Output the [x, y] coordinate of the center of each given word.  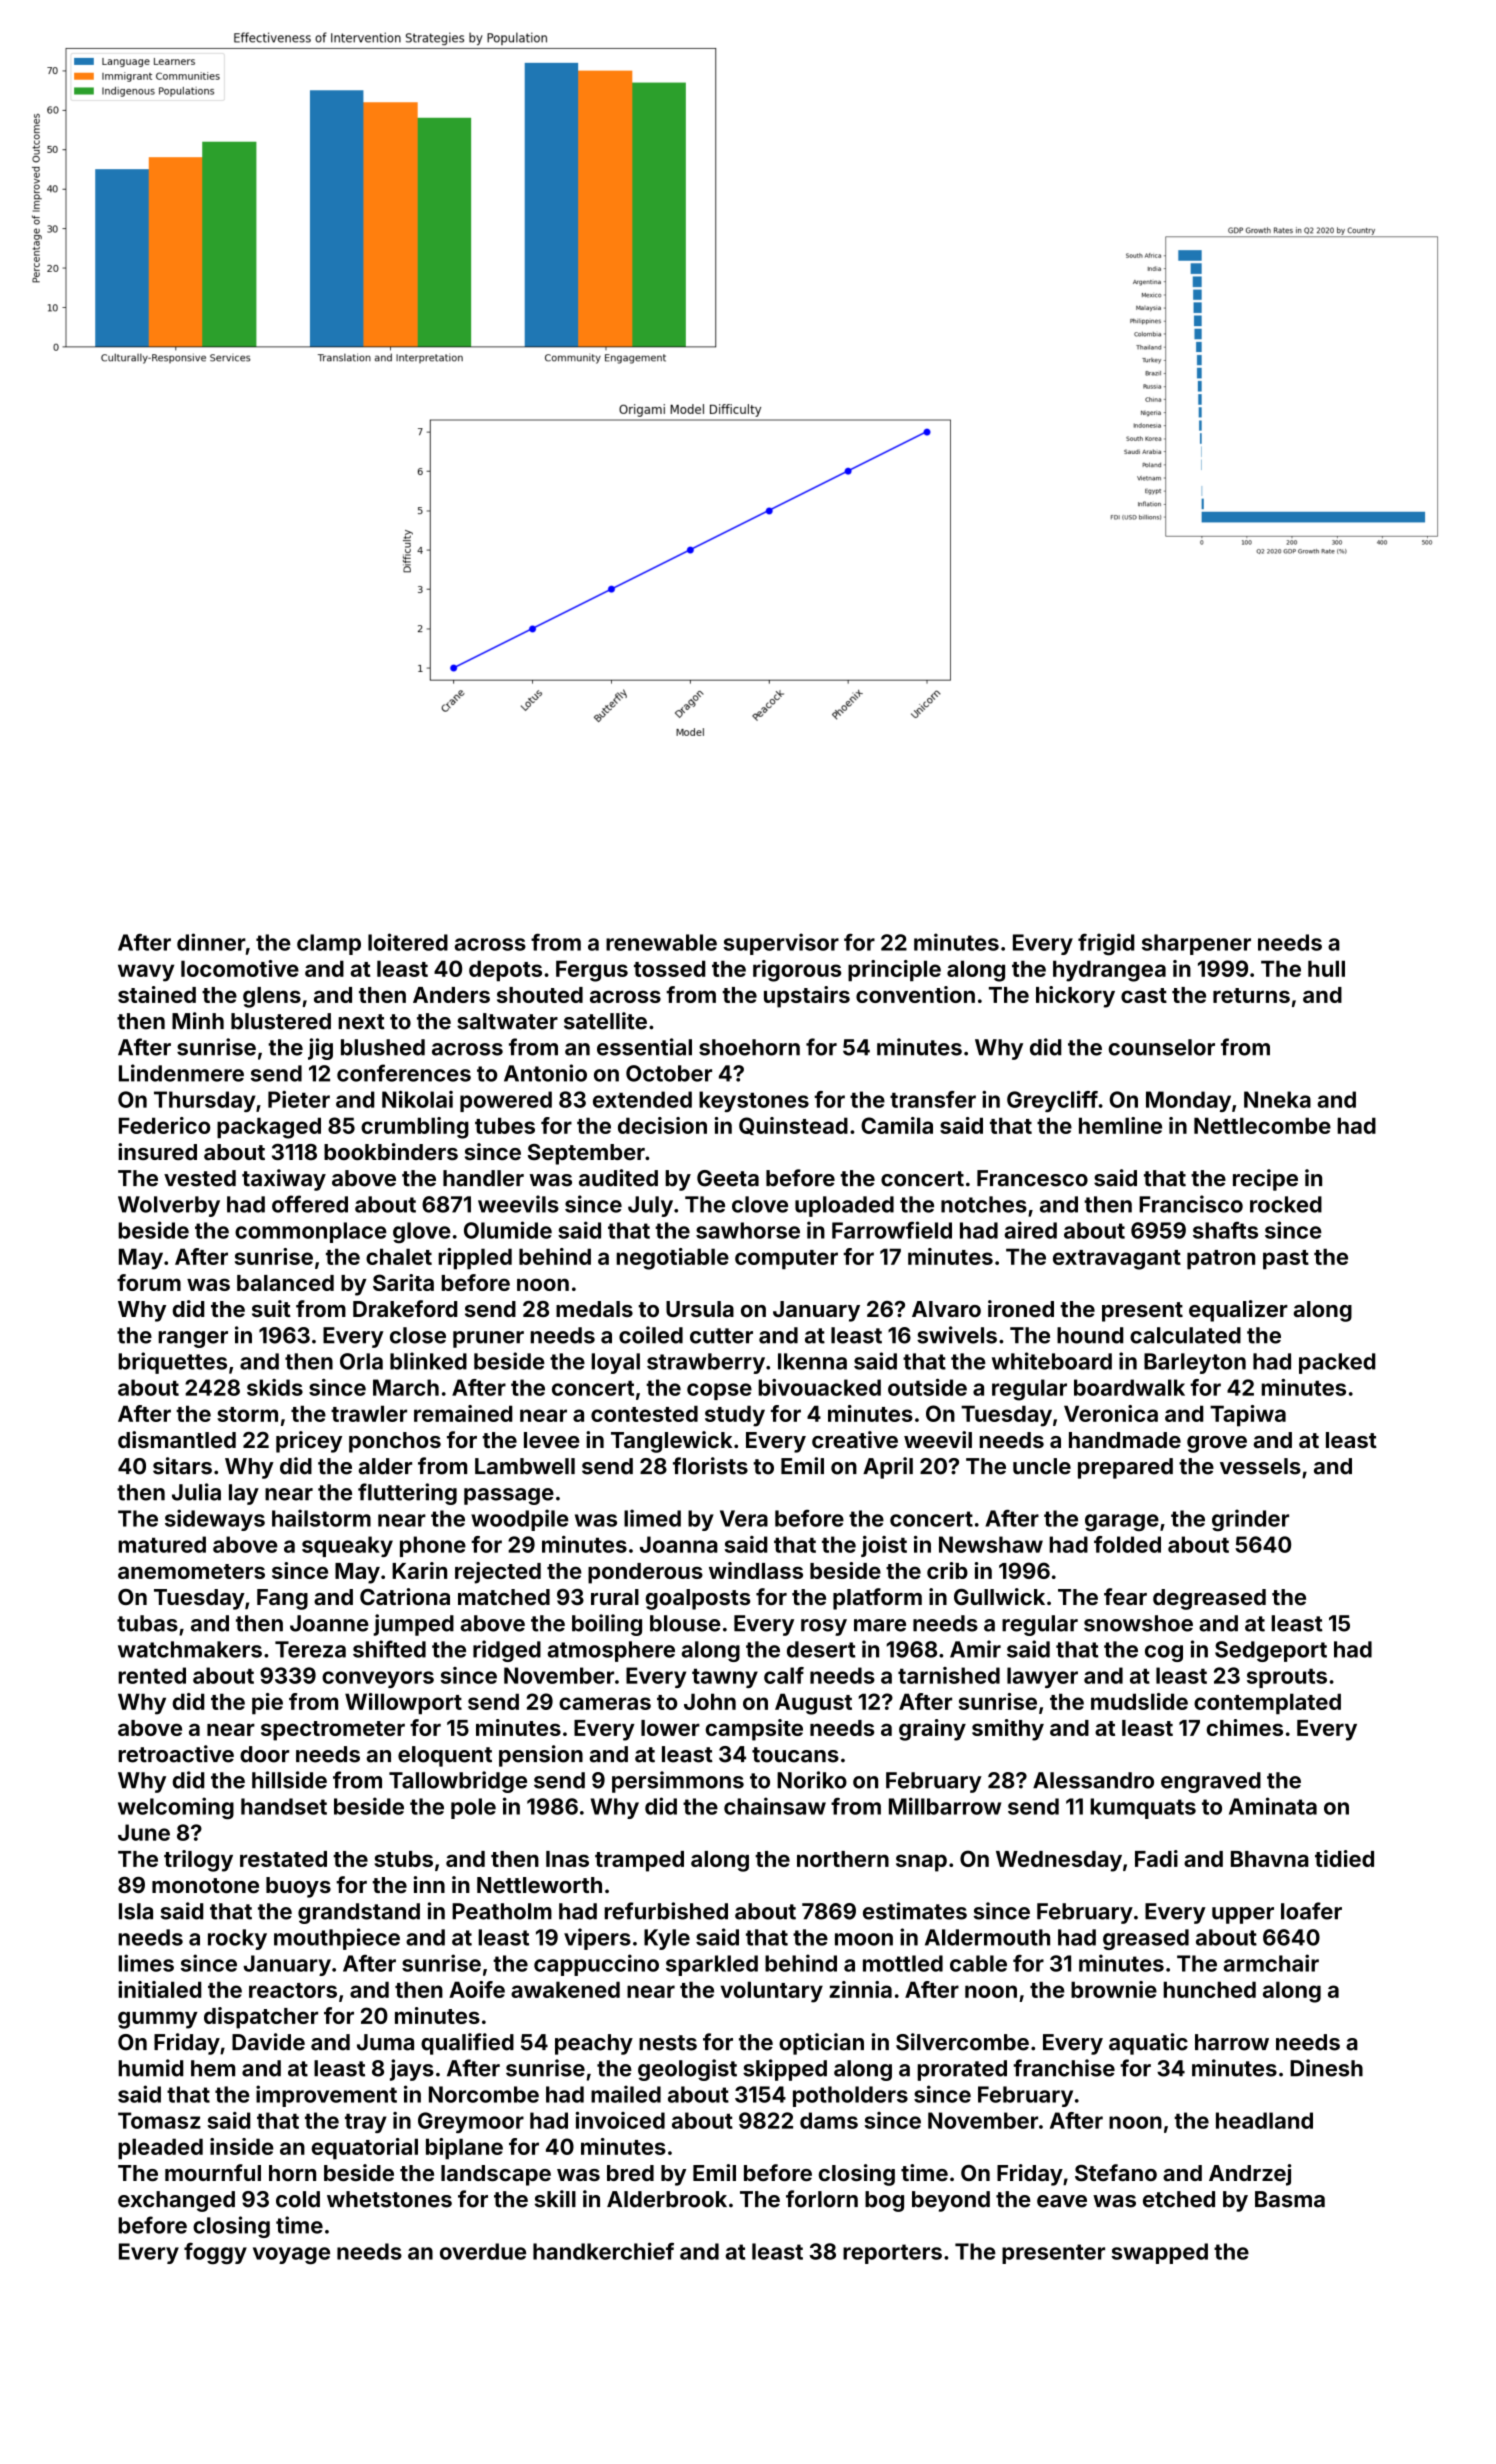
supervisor [781, 944]
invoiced [620, 2120]
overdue [483, 2251]
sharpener [1196, 944]
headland [1264, 2120]
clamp [329, 944]
